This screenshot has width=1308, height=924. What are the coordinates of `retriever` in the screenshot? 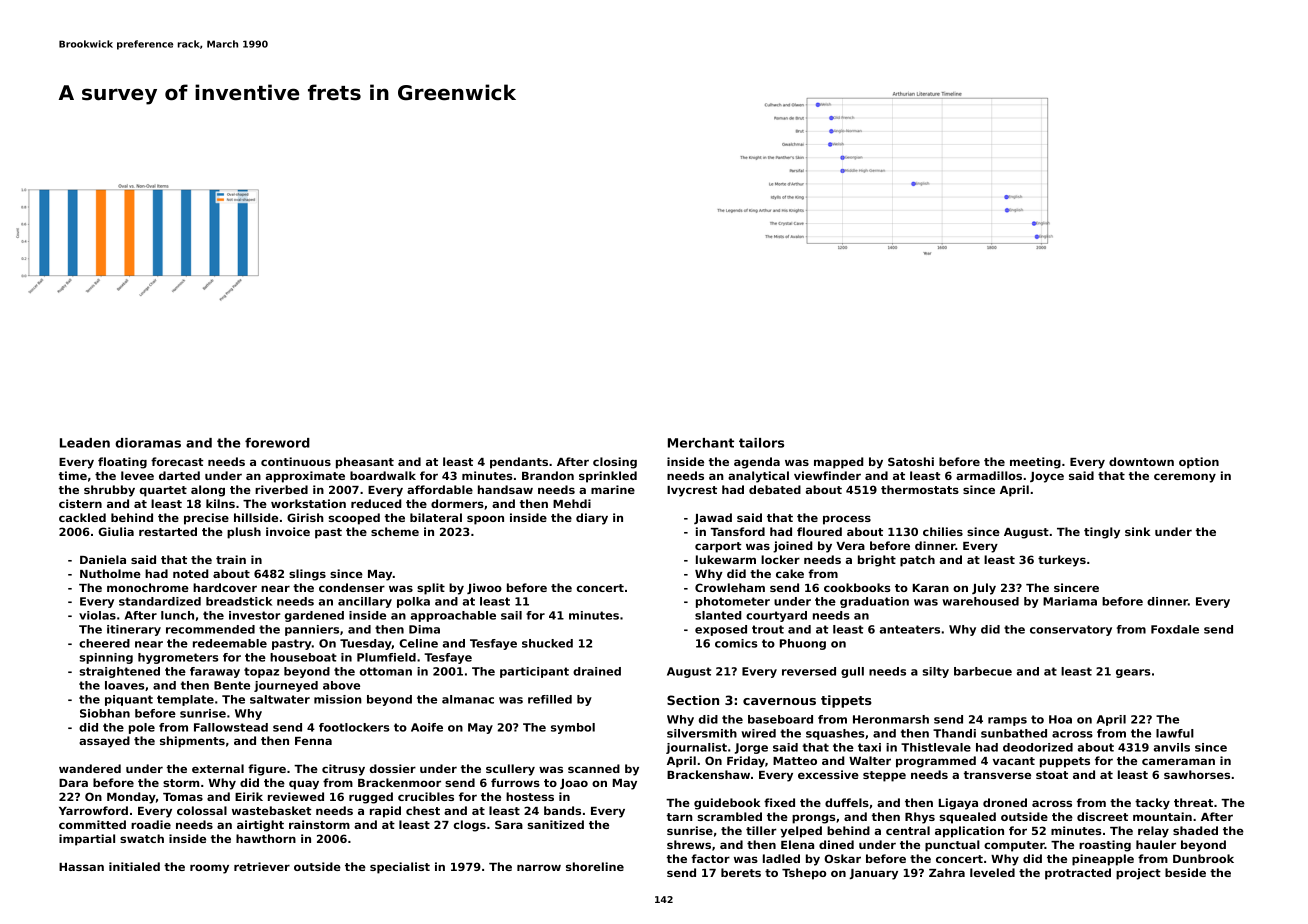 It's located at (262, 866).
